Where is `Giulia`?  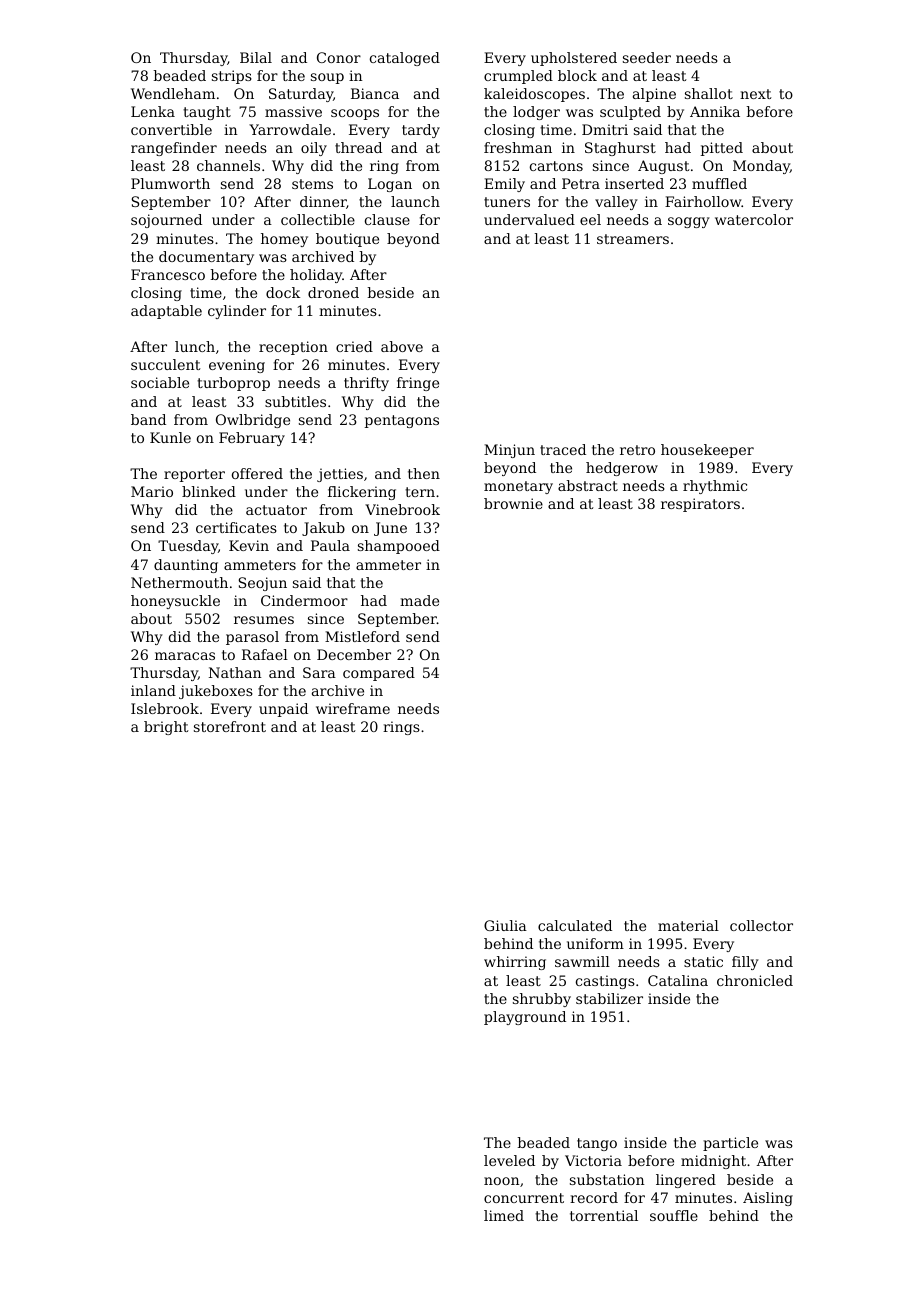 Giulia is located at coordinates (505, 925).
